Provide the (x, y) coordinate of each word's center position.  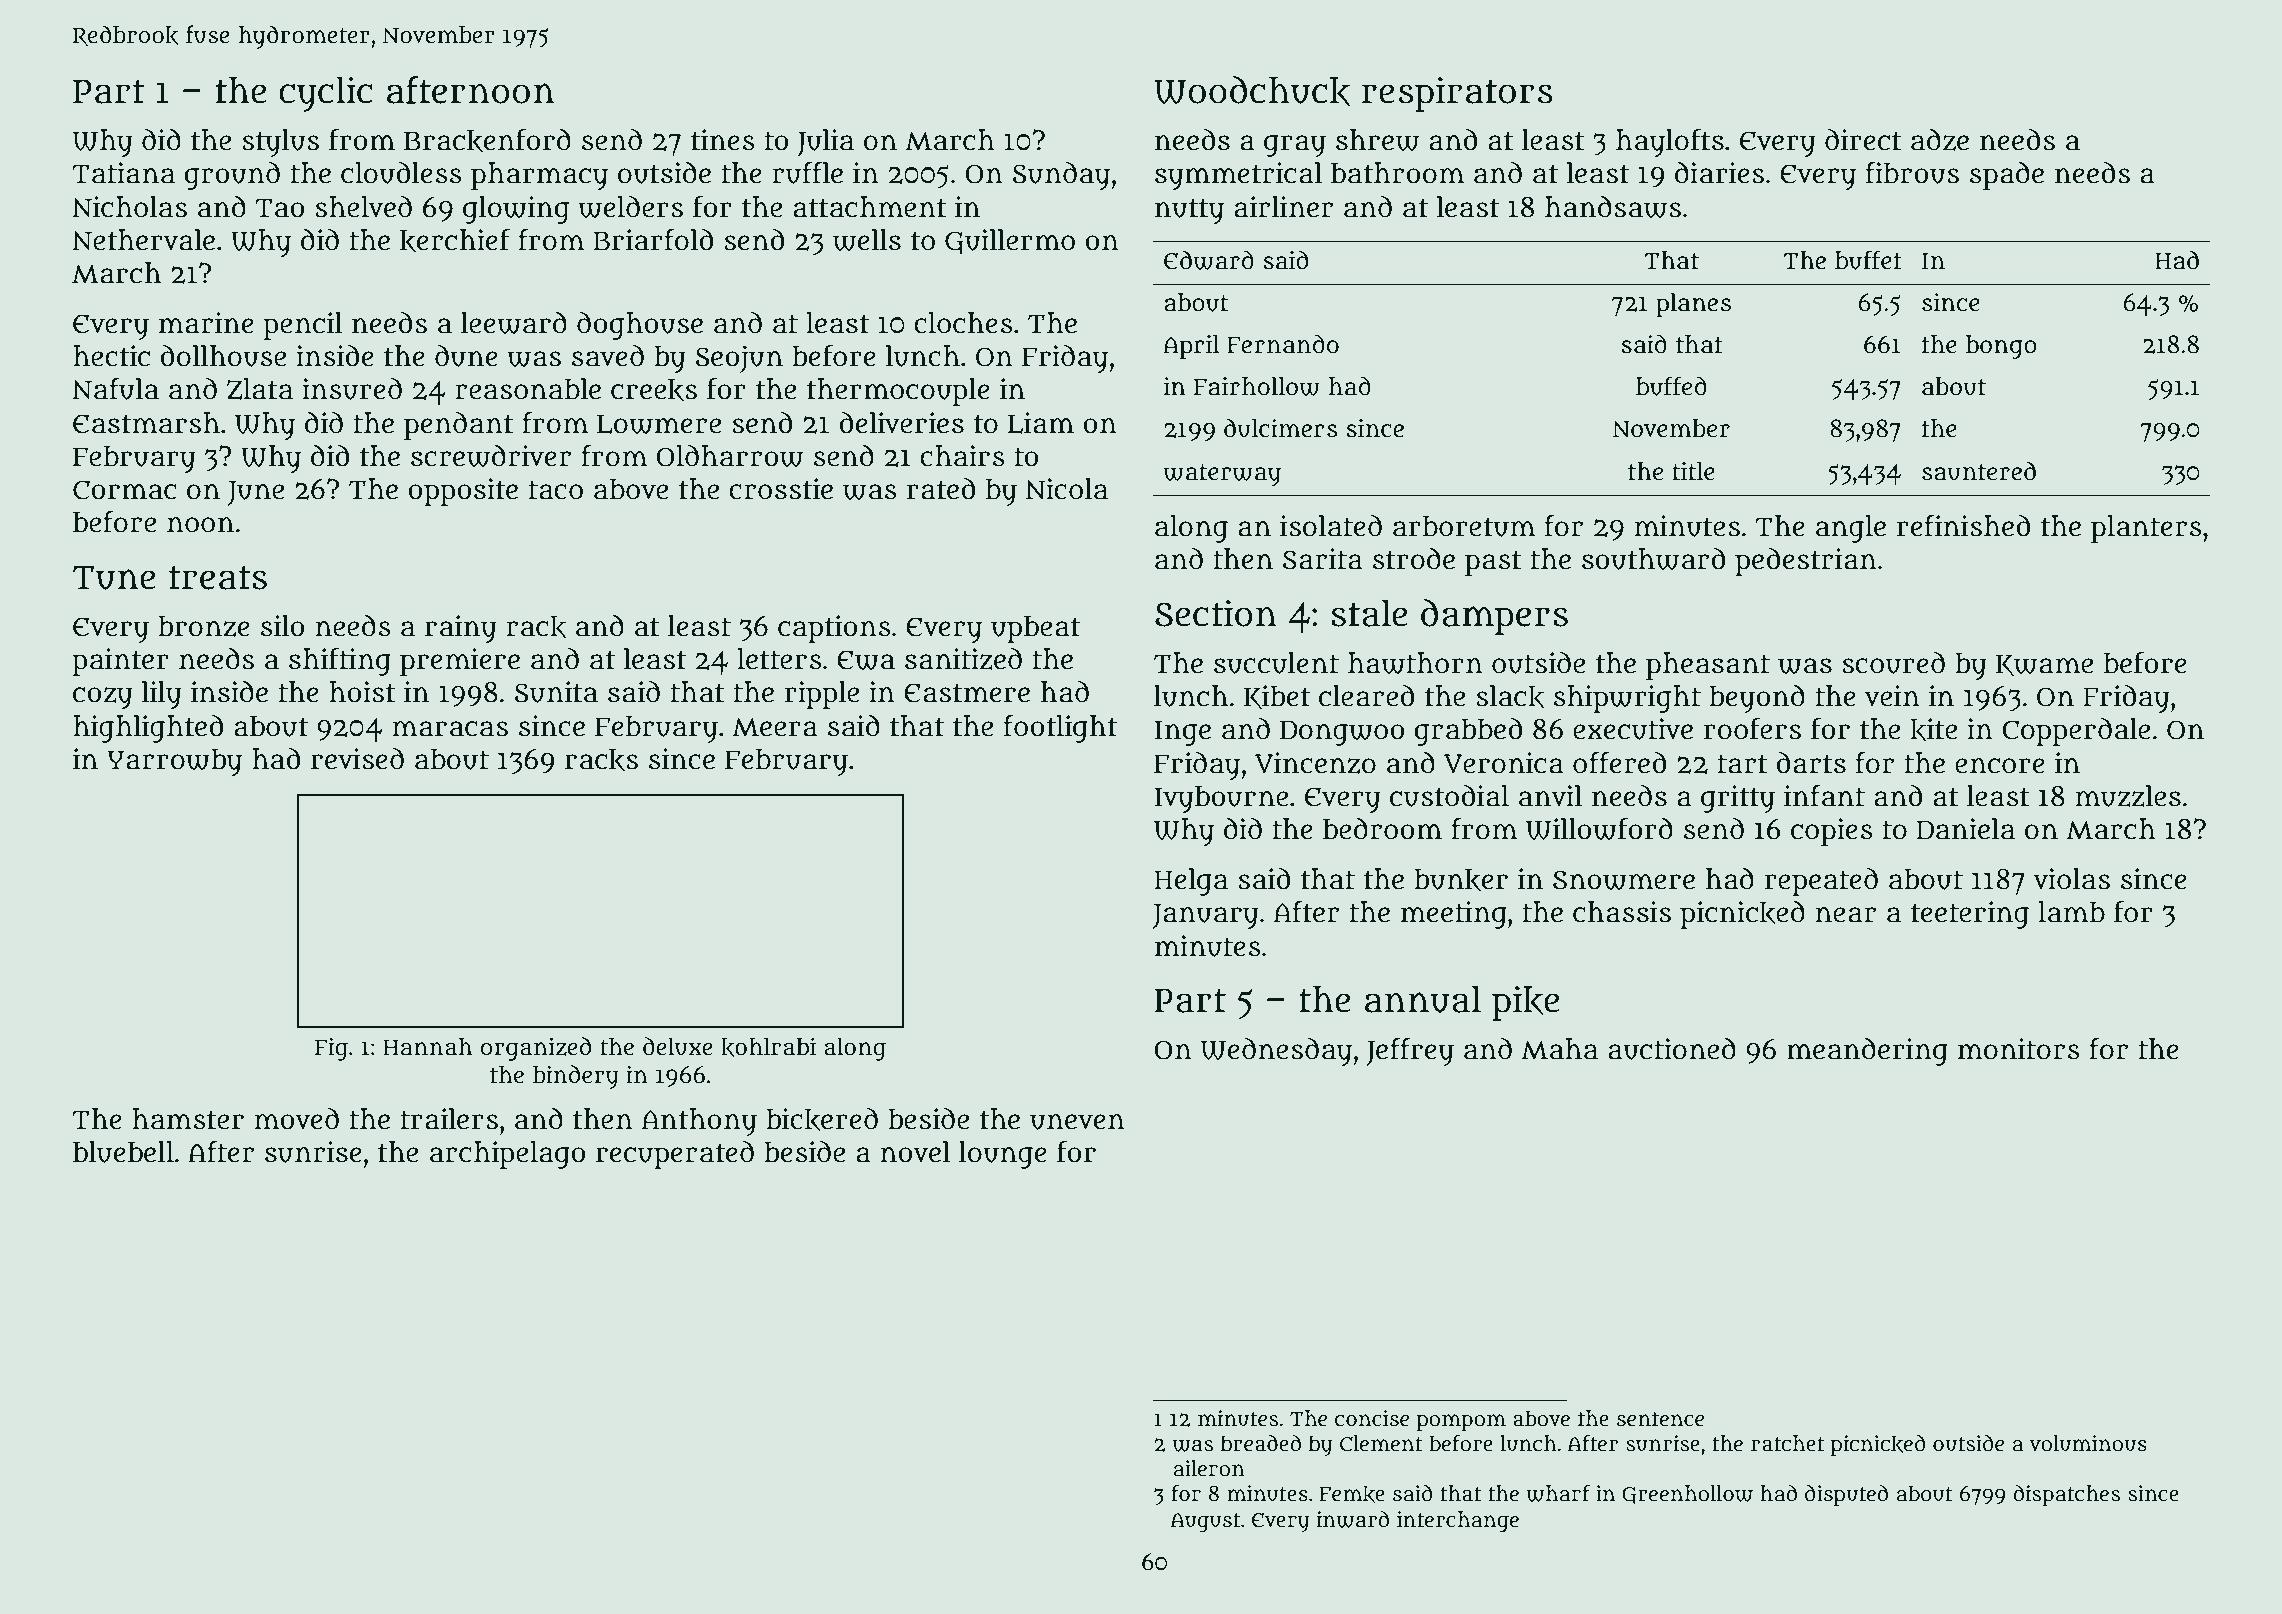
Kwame (2044, 665)
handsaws (1613, 207)
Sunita (556, 692)
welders (630, 207)
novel (915, 1152)
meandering (1867, 1052)
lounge (1003, 1155)
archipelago (507, 1155)
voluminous (2088, 1443)
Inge (1183, 733)
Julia (825, 143)
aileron (1209, 1468)
